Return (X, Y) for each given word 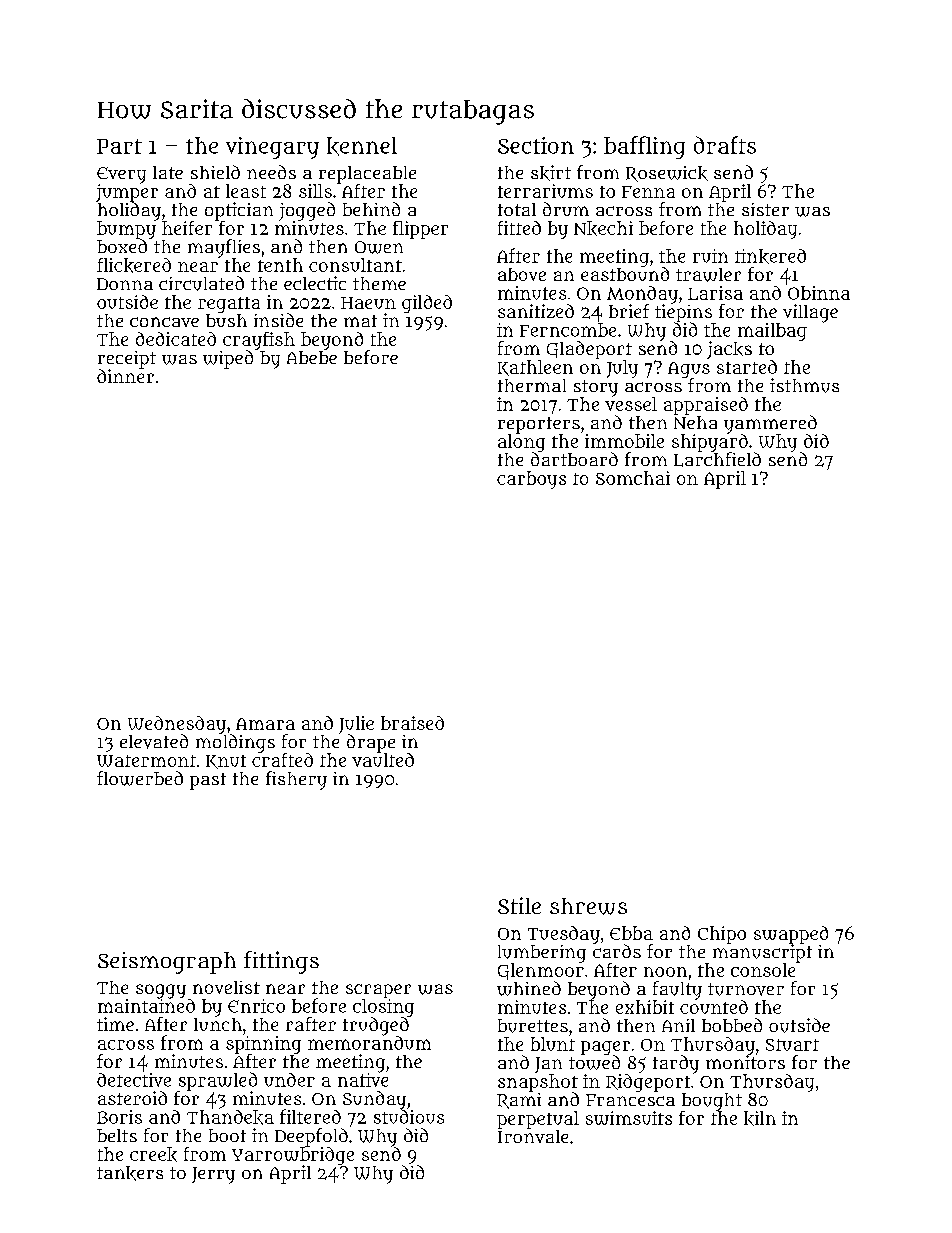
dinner (125, 376)
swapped (791, 935)
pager (605, 1048)
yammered (770, 424)
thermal (532, 385)
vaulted (383, 760)
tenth (280, 265)
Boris (119, 1117)
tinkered (770, 256)
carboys (531, 480)
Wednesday (177, 725)
